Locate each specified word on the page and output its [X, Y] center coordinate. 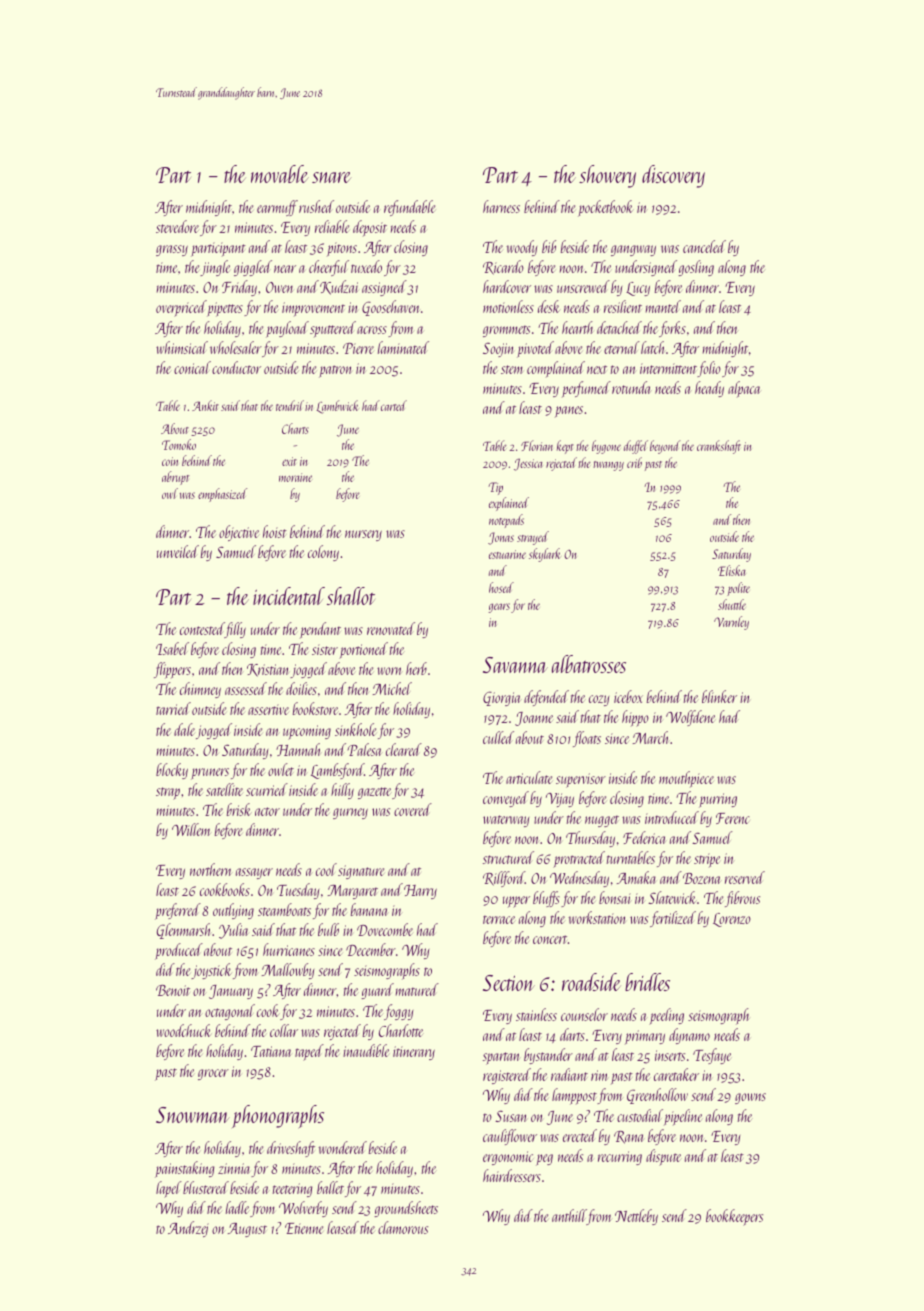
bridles [647, 982]
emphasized [222, 495]
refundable [409, 208]
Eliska [732, 570]
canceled [704, 246]
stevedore [177, 226]
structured [508, 857]
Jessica [528, 464]
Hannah [298, 749]
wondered [342, 1147]
